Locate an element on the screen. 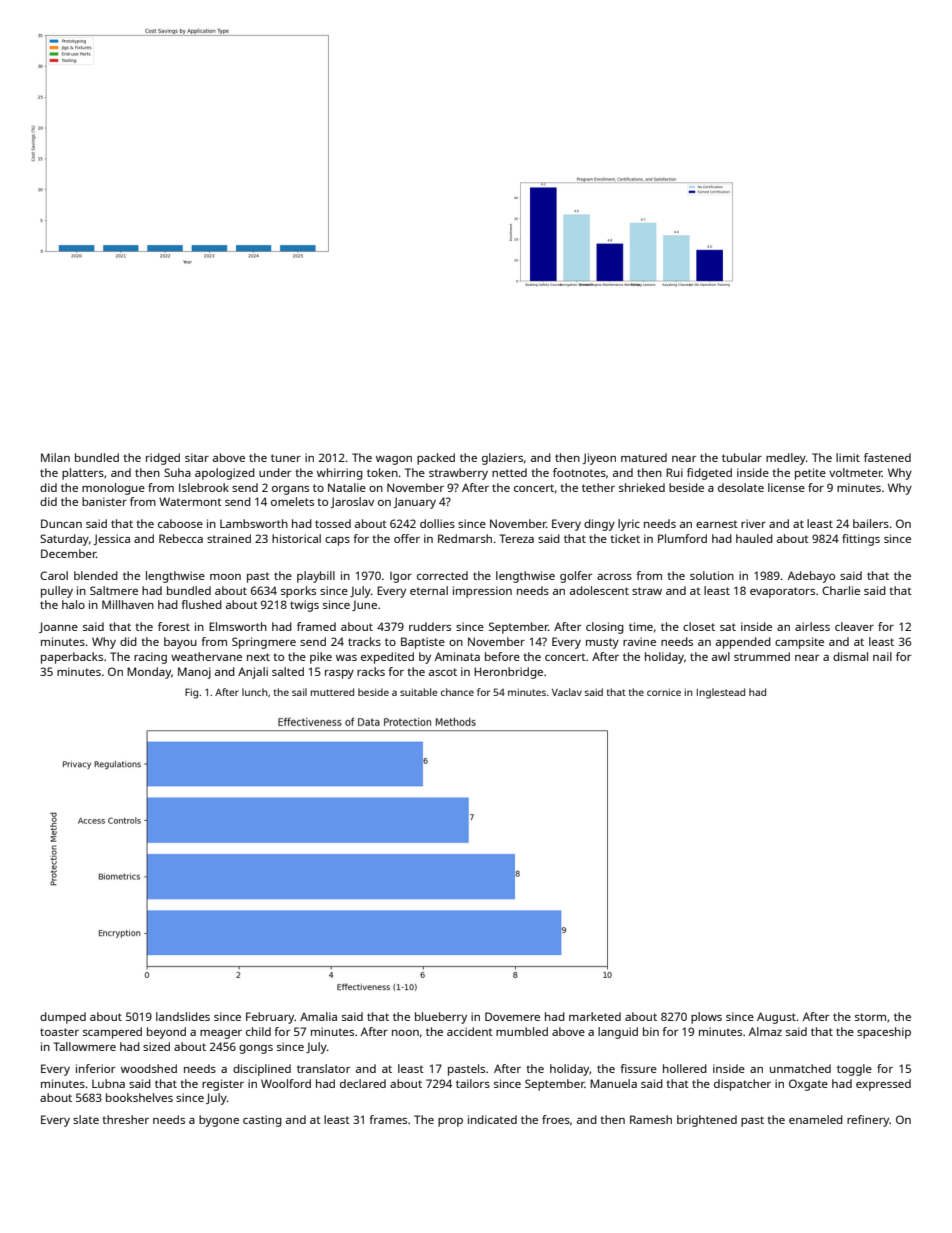 This screenshot has width=952, height=1233. inferior is located at coordinates (95, 1068).
